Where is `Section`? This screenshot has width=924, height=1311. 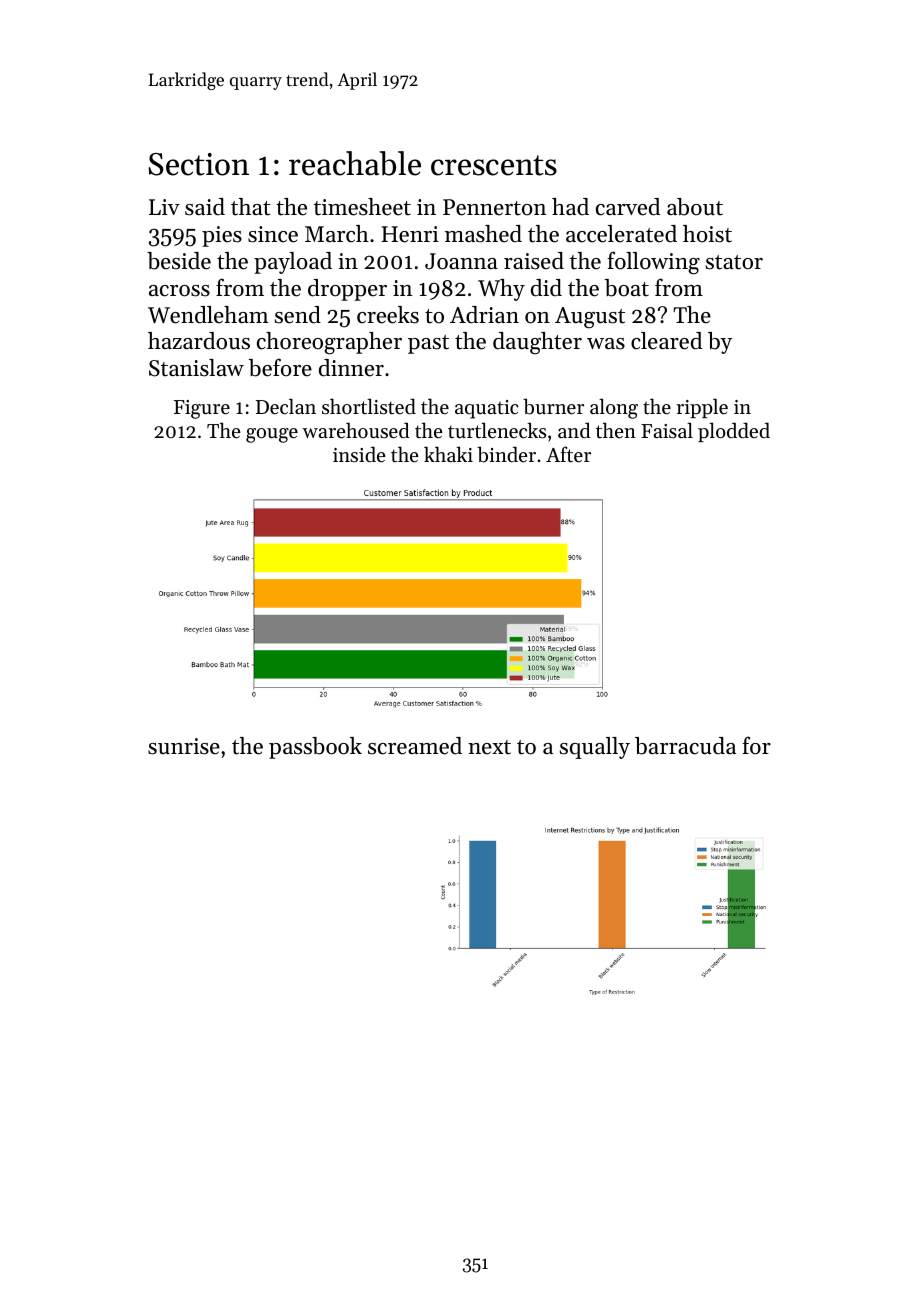
Section is located at coordinates (198, 164).
